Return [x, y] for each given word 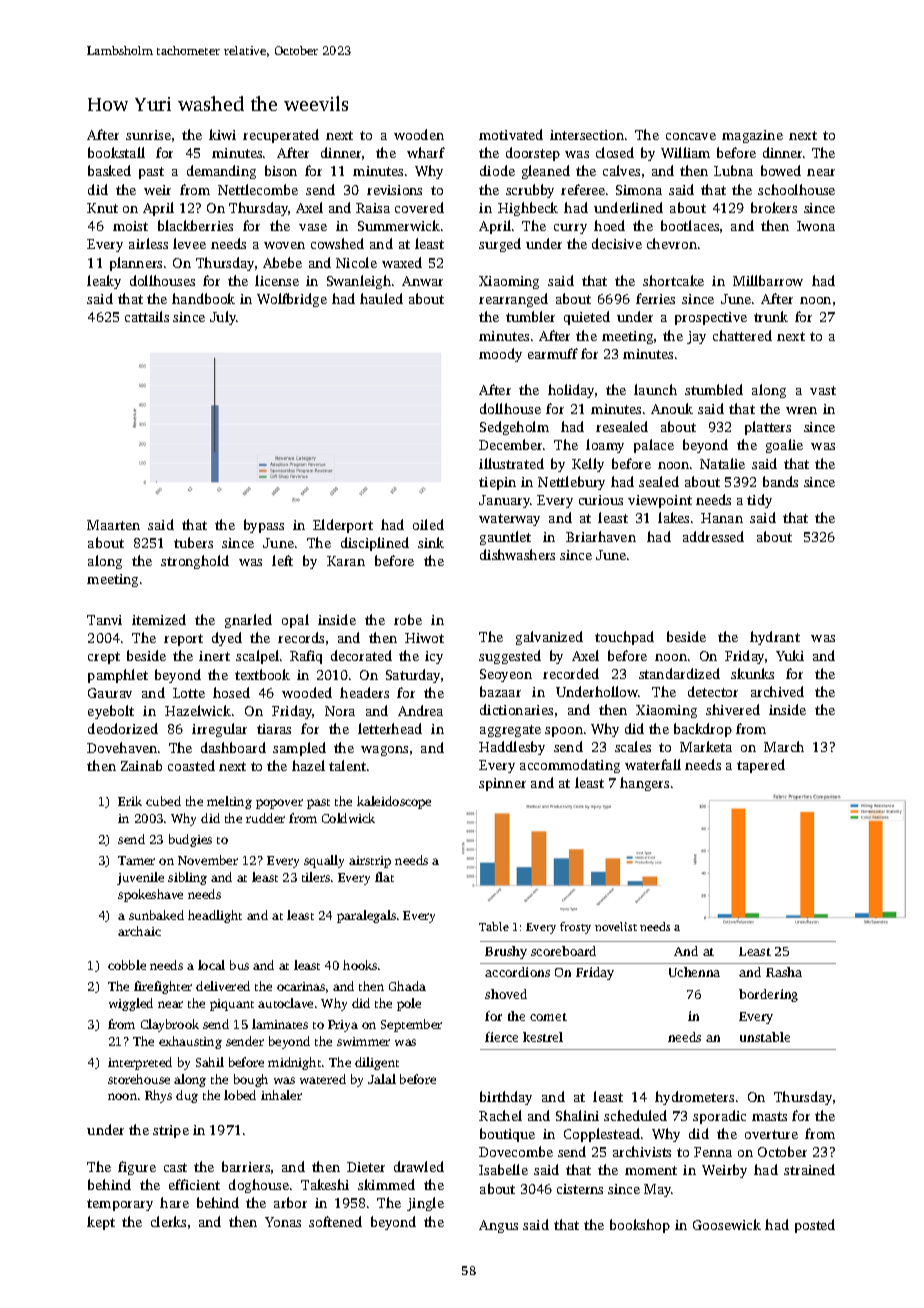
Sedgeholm [514, 428]
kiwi [222, 134]
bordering [768, 995]
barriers [246, 1166]
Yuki [790, 655]
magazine [752, 136]
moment [651, 1170]
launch [655, 389]
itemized [159, 619]
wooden [419, 134]
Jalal [382, 1079]
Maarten [113, 525]
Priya [343, 1026]
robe [408, 619]
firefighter [163, 987]
